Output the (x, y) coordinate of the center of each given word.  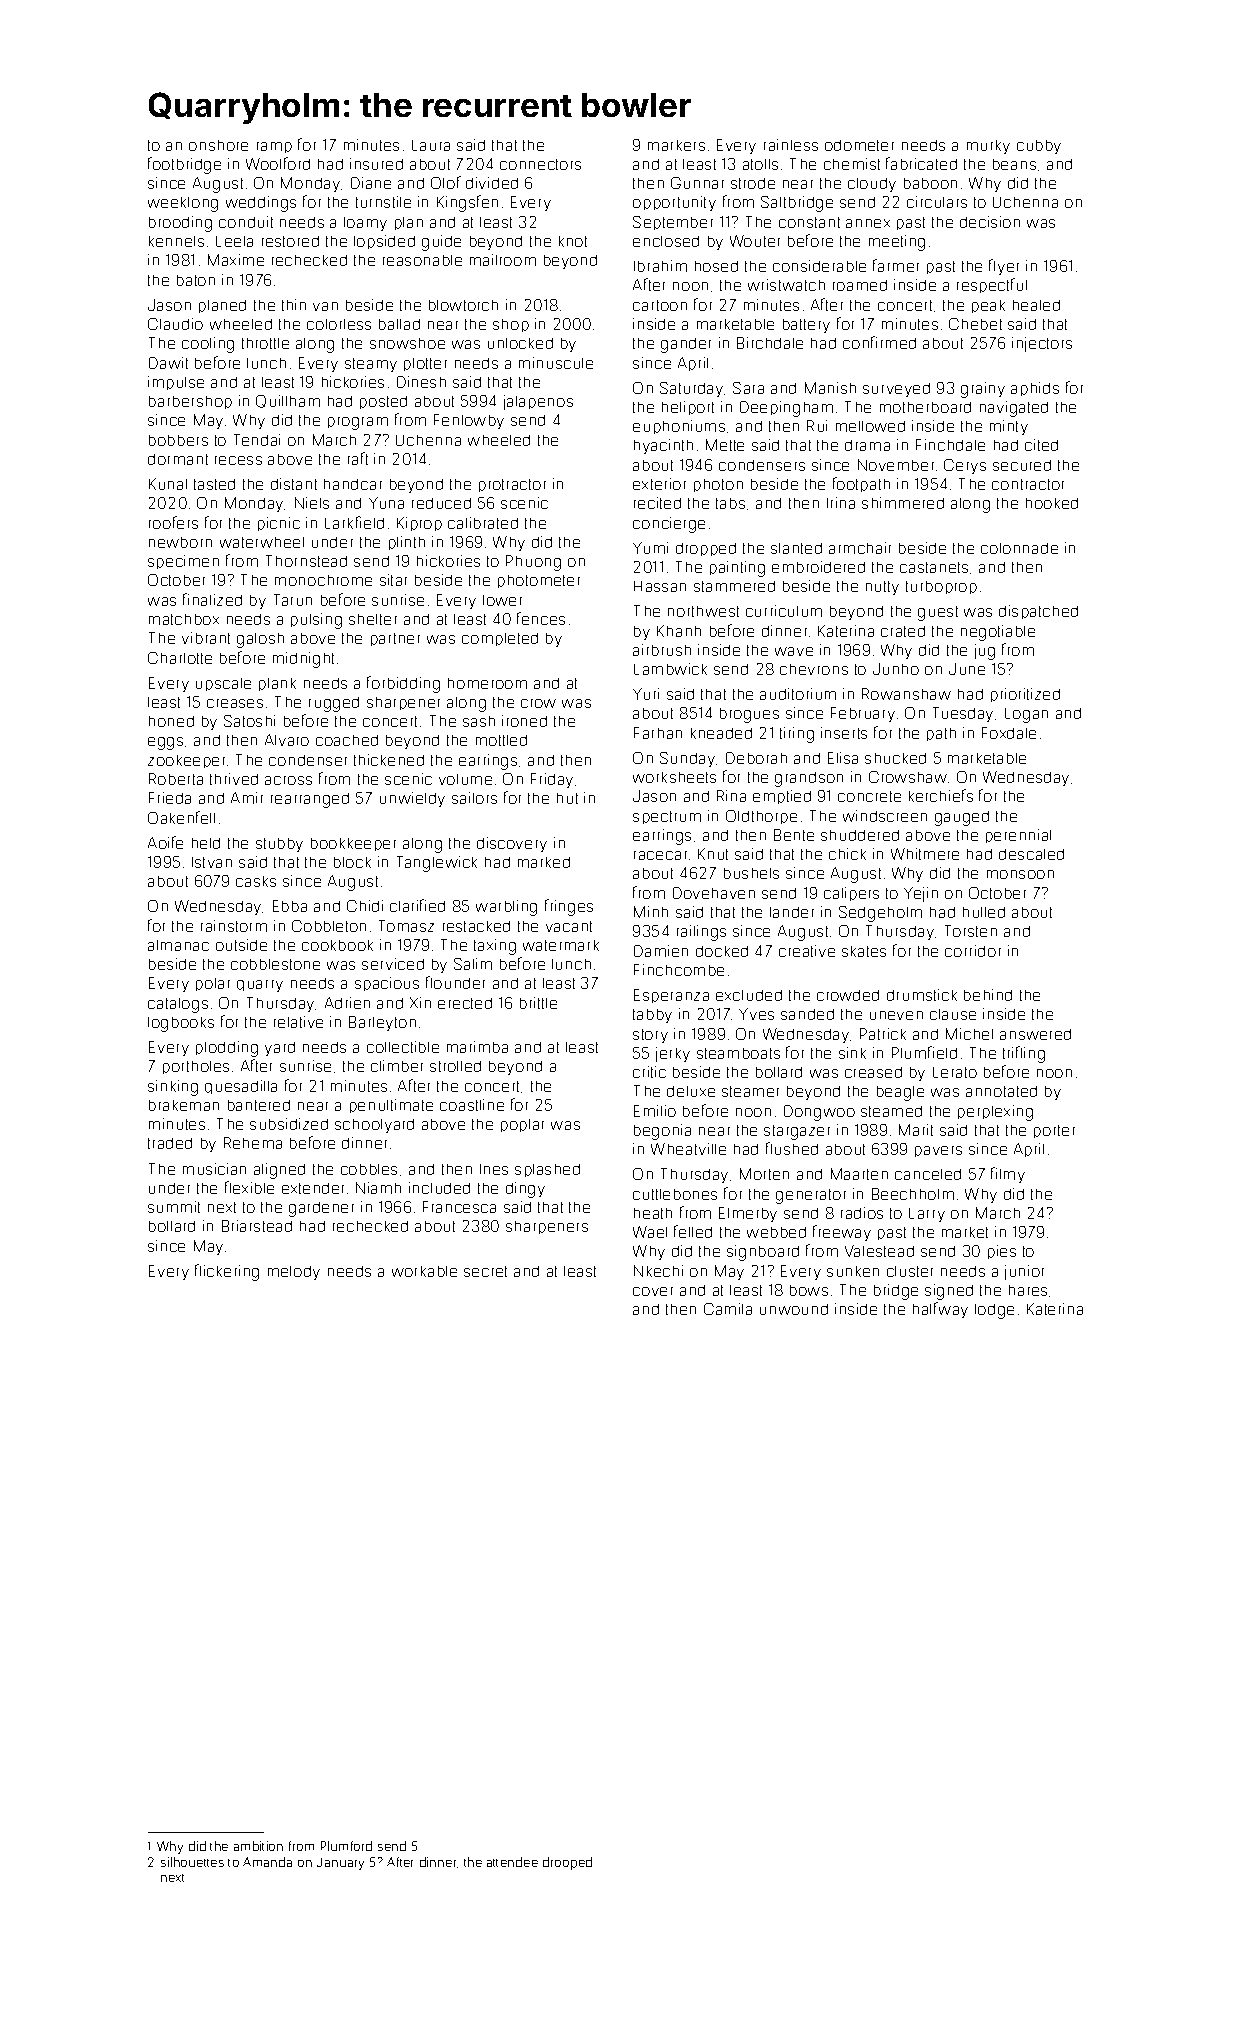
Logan (1026, 715)
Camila (728, 1309)
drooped (567, 1863)
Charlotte (180, 658)
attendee (512, 1862)
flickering (227, 1272)
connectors (540, 164)
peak (988, 306)
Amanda (267, 1862)
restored (290, 241)
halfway (940, 1310)
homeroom (487, 683)
